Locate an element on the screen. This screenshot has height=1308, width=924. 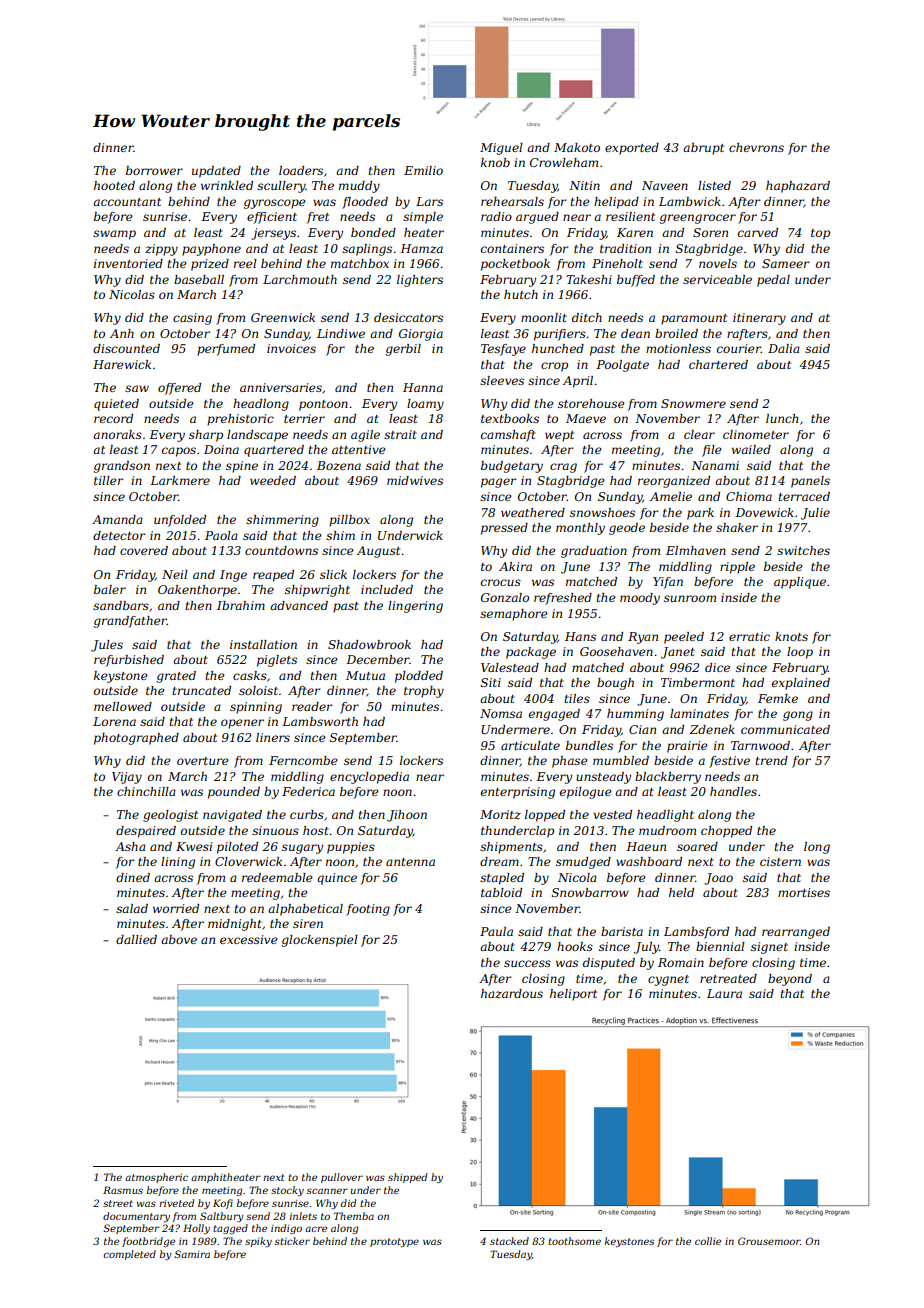
serviceable is located at coordinates (717, 279).
